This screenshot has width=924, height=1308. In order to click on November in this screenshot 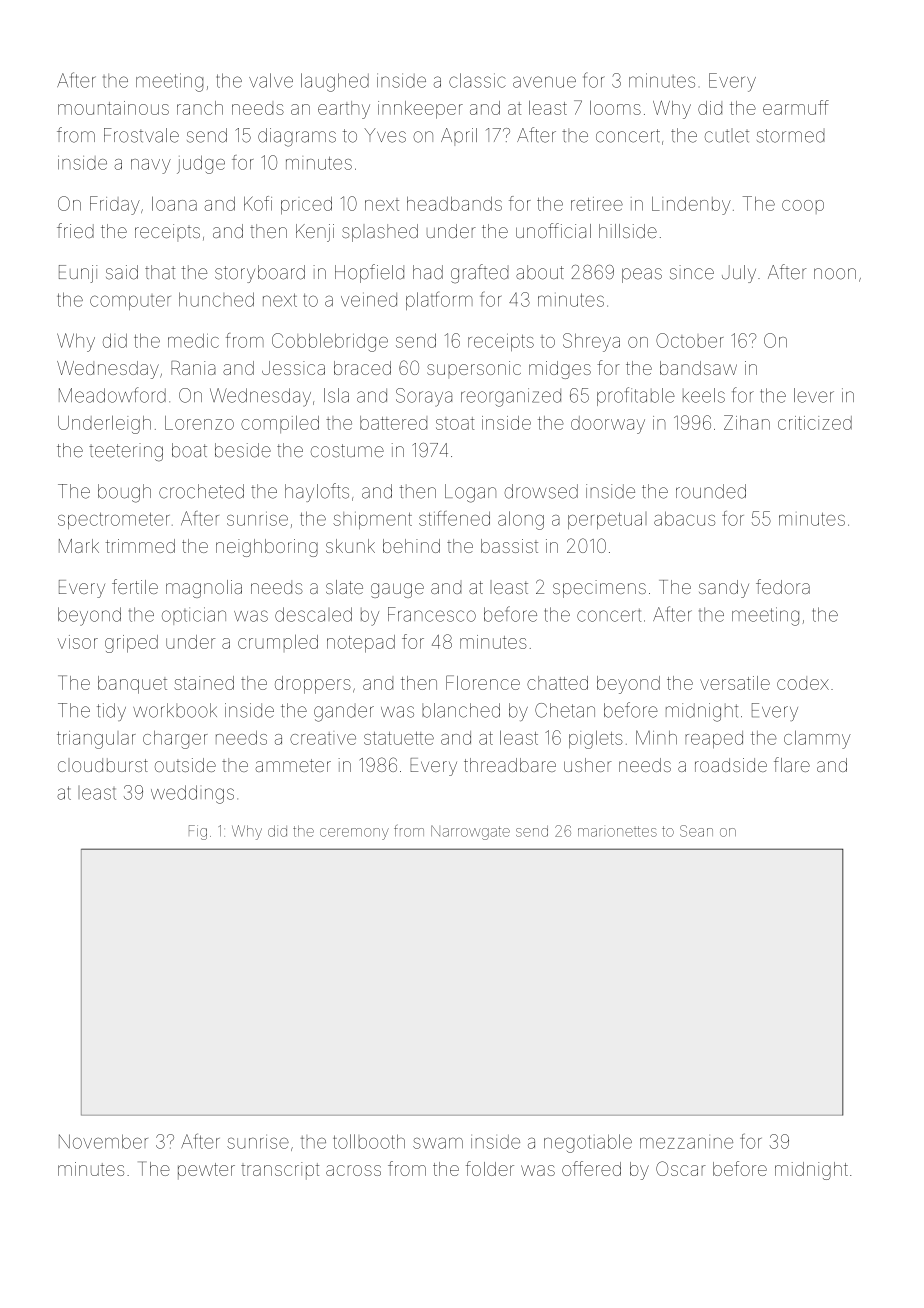, I will do `click(103, 1141)`.
